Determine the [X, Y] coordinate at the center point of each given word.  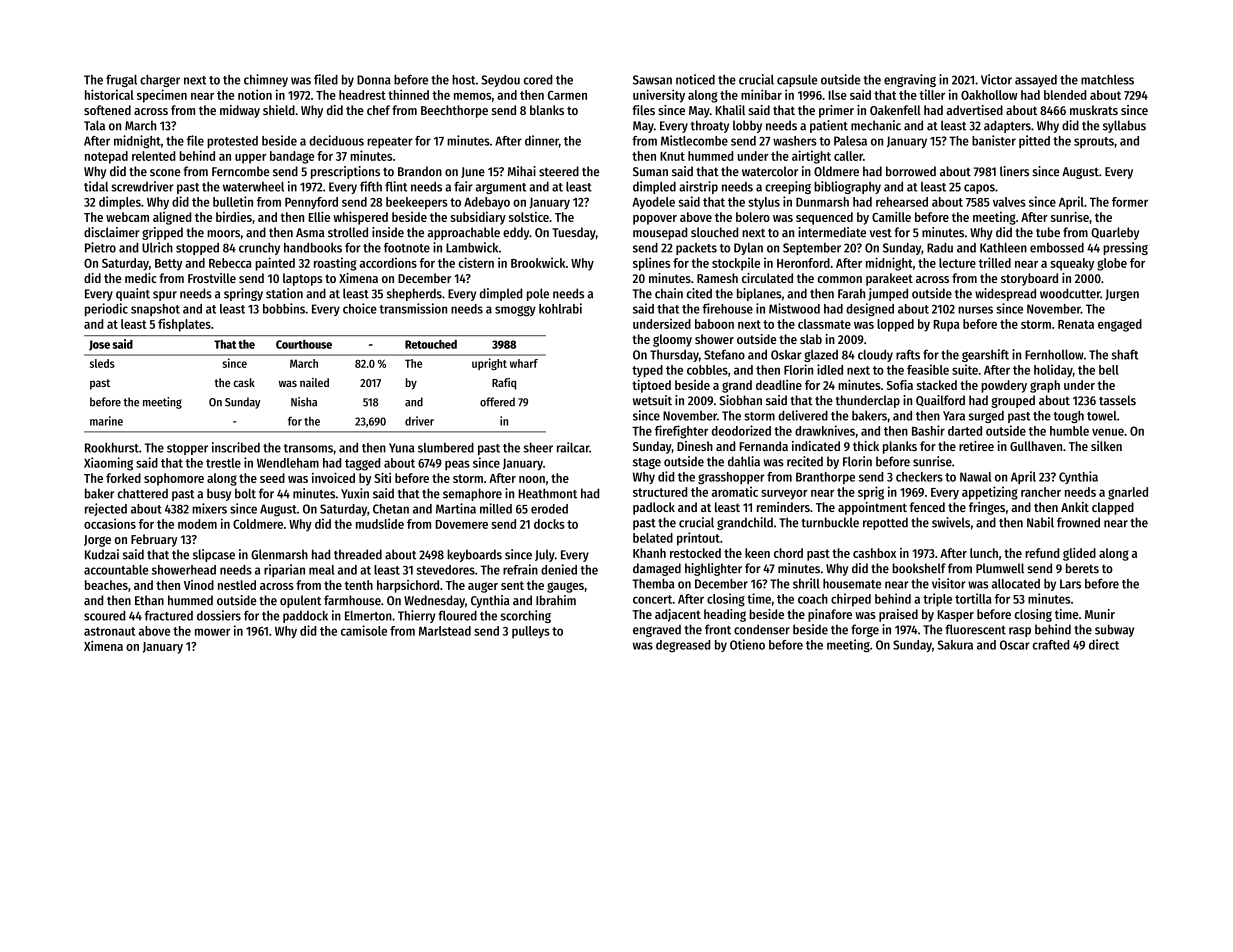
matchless [1107, 80]
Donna [374, 80]
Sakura [955, 645]
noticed [695, 79]
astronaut [109, 631]
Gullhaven [1036, 446]
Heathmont [548, 493]
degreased [683, 646]
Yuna [402, 448]
